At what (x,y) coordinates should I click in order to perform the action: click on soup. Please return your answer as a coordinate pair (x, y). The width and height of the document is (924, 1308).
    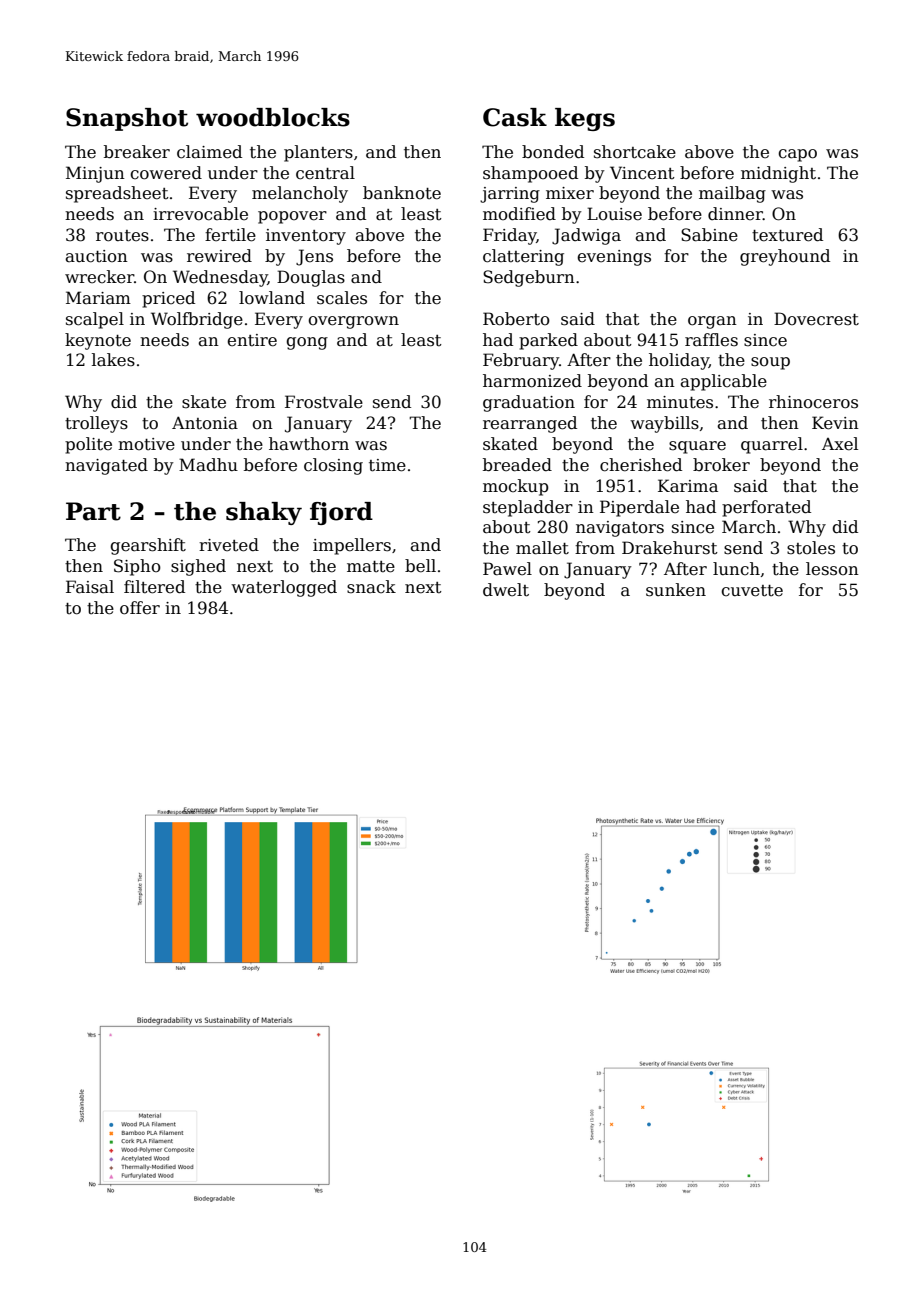
    Looking at the image, I should click on (770, 363).
